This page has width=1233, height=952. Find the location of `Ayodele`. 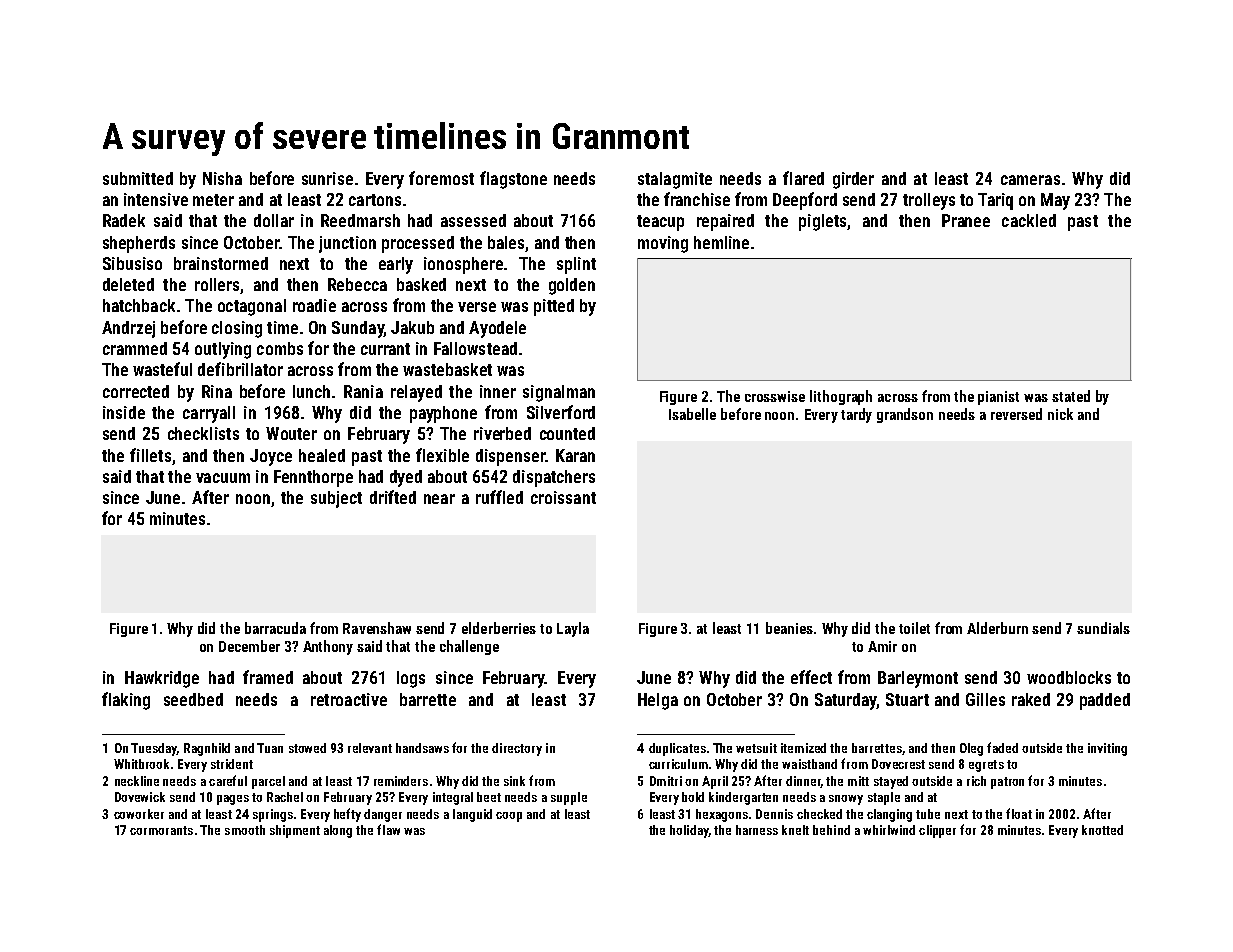

Ayodele is located at coordinates (497, 329).
